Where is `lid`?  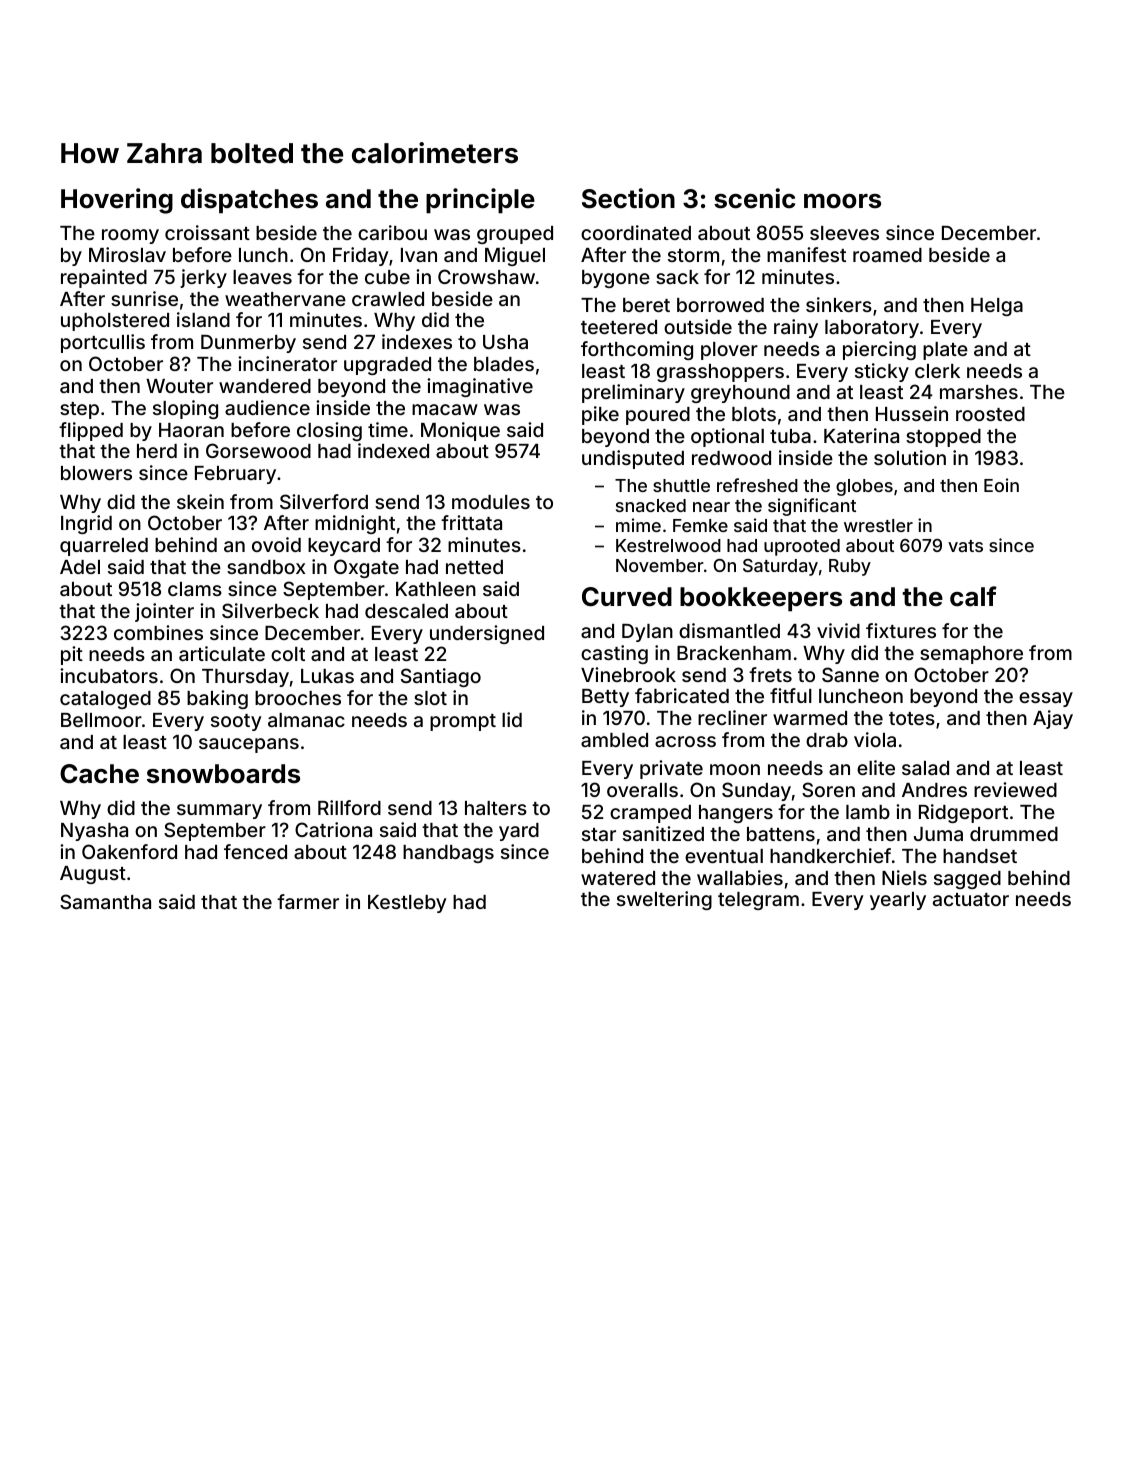
lid is located at coordinates (512, 719).
